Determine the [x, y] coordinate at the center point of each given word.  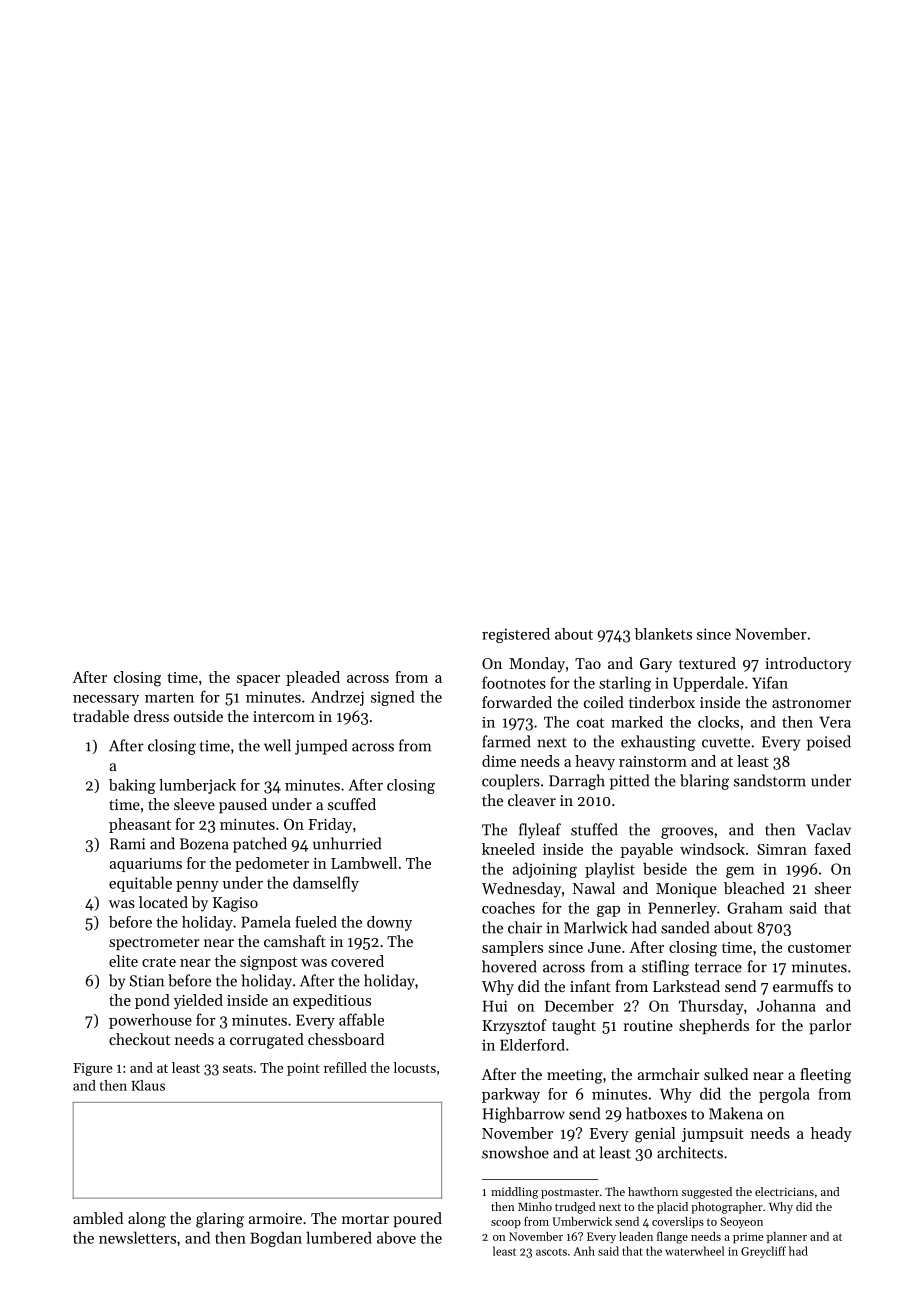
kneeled [508, 849]
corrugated [267, 1041]
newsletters [137, 1237]
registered [516, 635]
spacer [258, 680]
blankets [663, 634]
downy [389, 923]
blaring [704, 782]
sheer [833, 888]
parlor [830, 1026]
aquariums [146, 865]
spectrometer [154, 943]
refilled [345, 1067]
